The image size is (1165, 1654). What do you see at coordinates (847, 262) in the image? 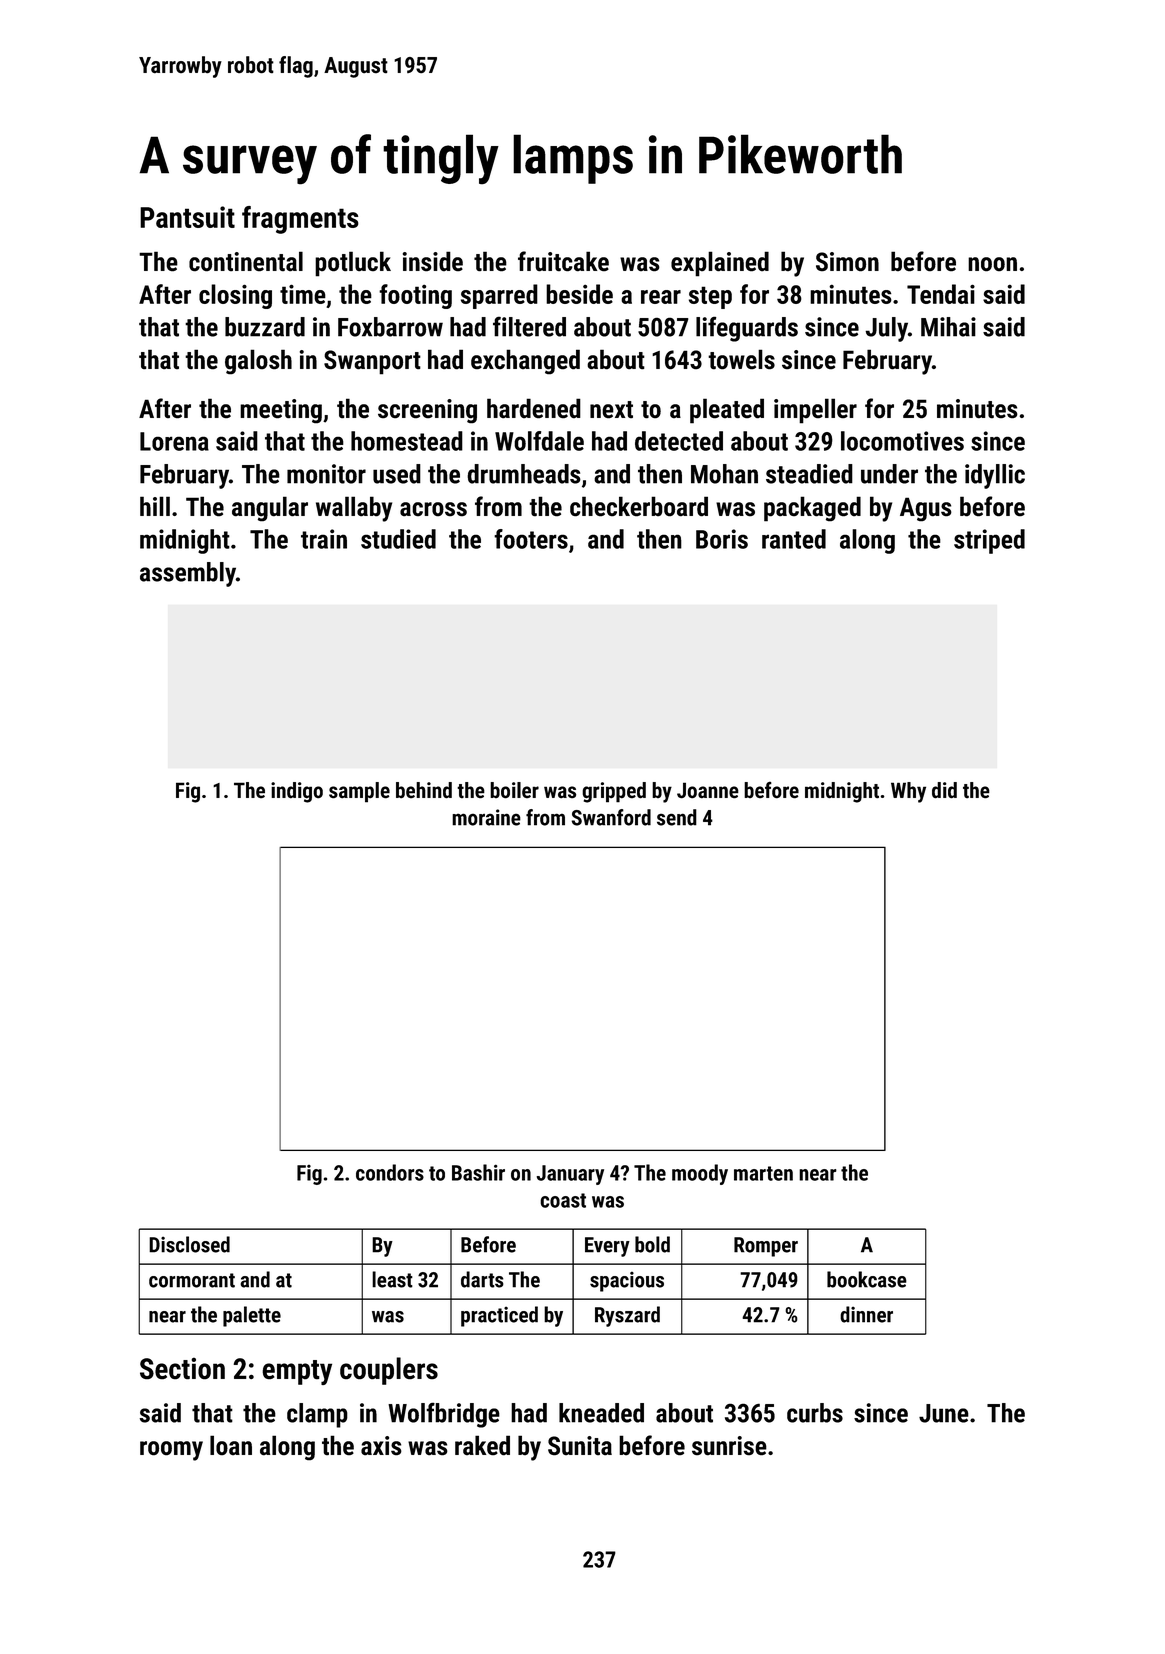
I see `Simon` at bounding box center [847, 262].
